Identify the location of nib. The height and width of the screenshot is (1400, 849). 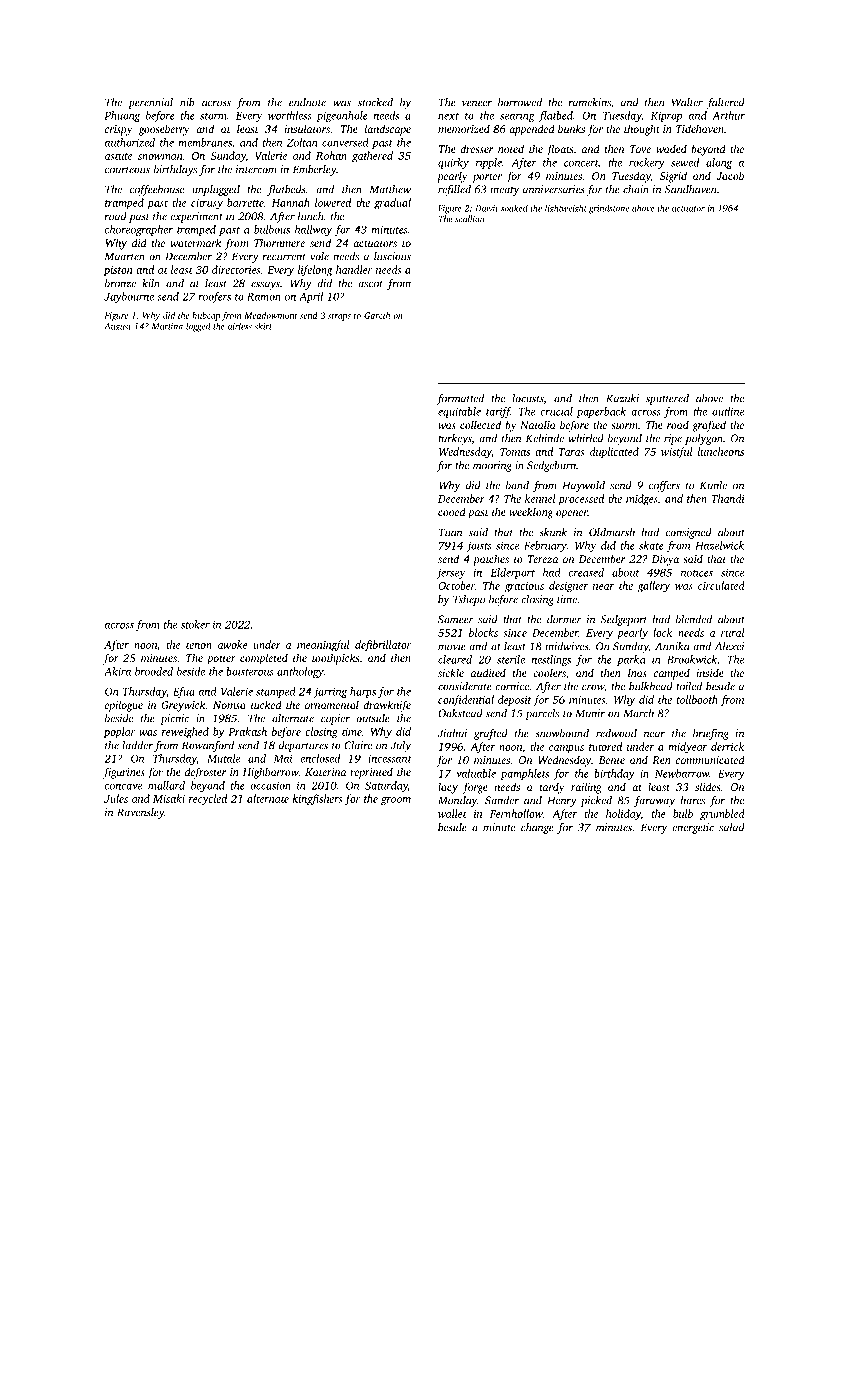
(187, 102).
